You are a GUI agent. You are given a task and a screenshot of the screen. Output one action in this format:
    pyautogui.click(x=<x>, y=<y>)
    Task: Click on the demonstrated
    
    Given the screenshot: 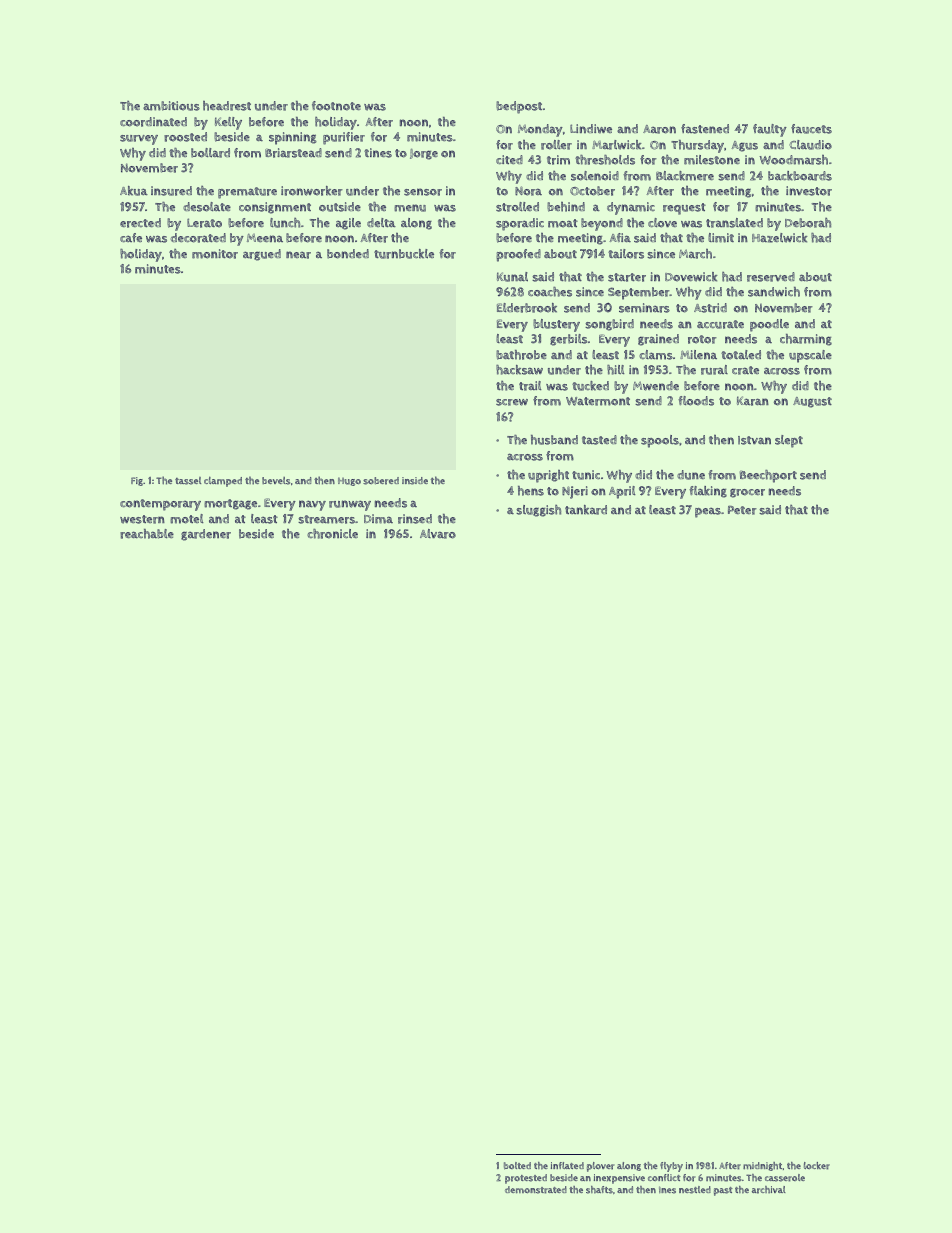 What is the action you would take?
    pyautogui.click(x=536, y=1190)
